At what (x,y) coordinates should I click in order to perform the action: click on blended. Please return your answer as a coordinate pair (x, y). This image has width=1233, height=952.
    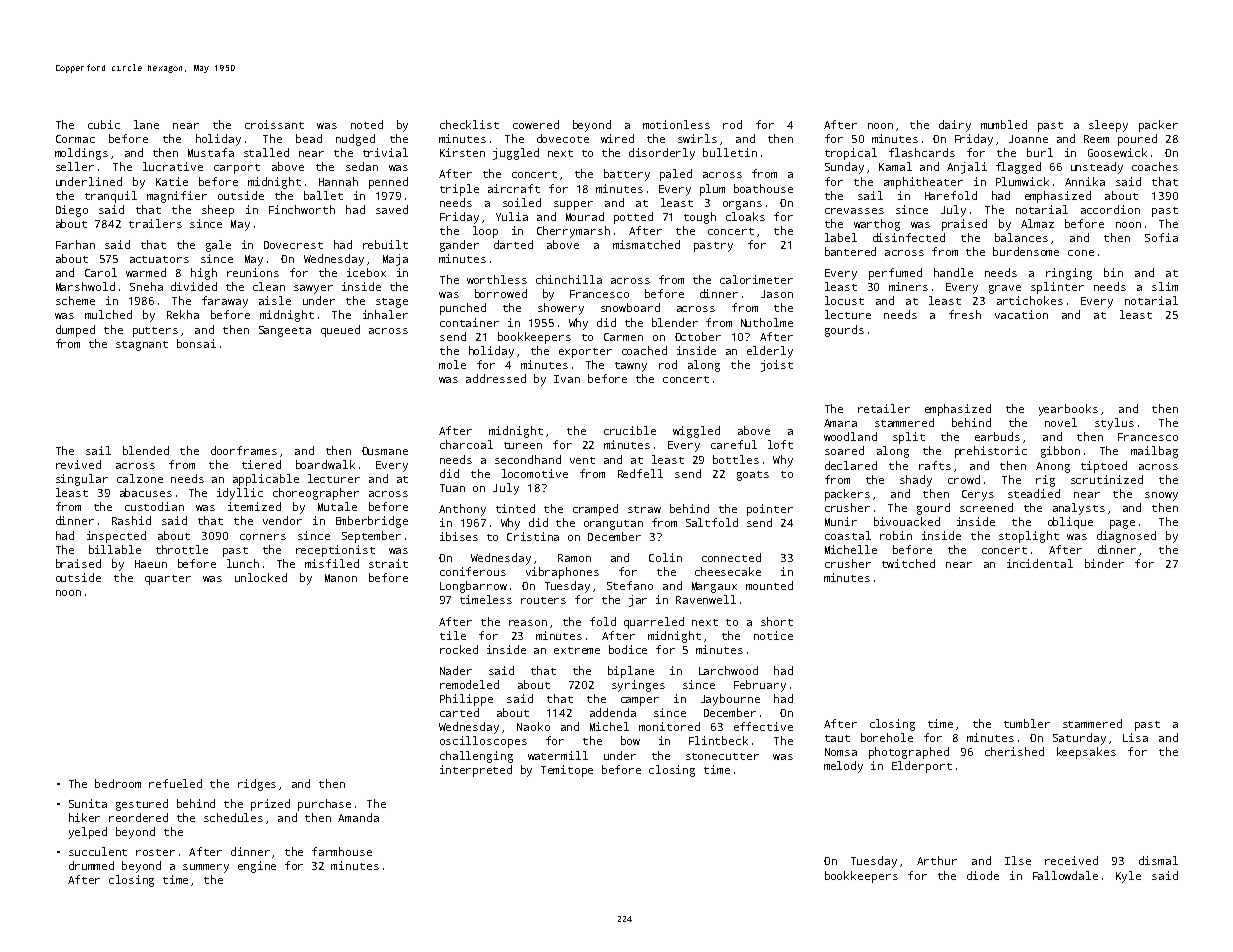
    Looking at the image, I should click on (146, 450).
